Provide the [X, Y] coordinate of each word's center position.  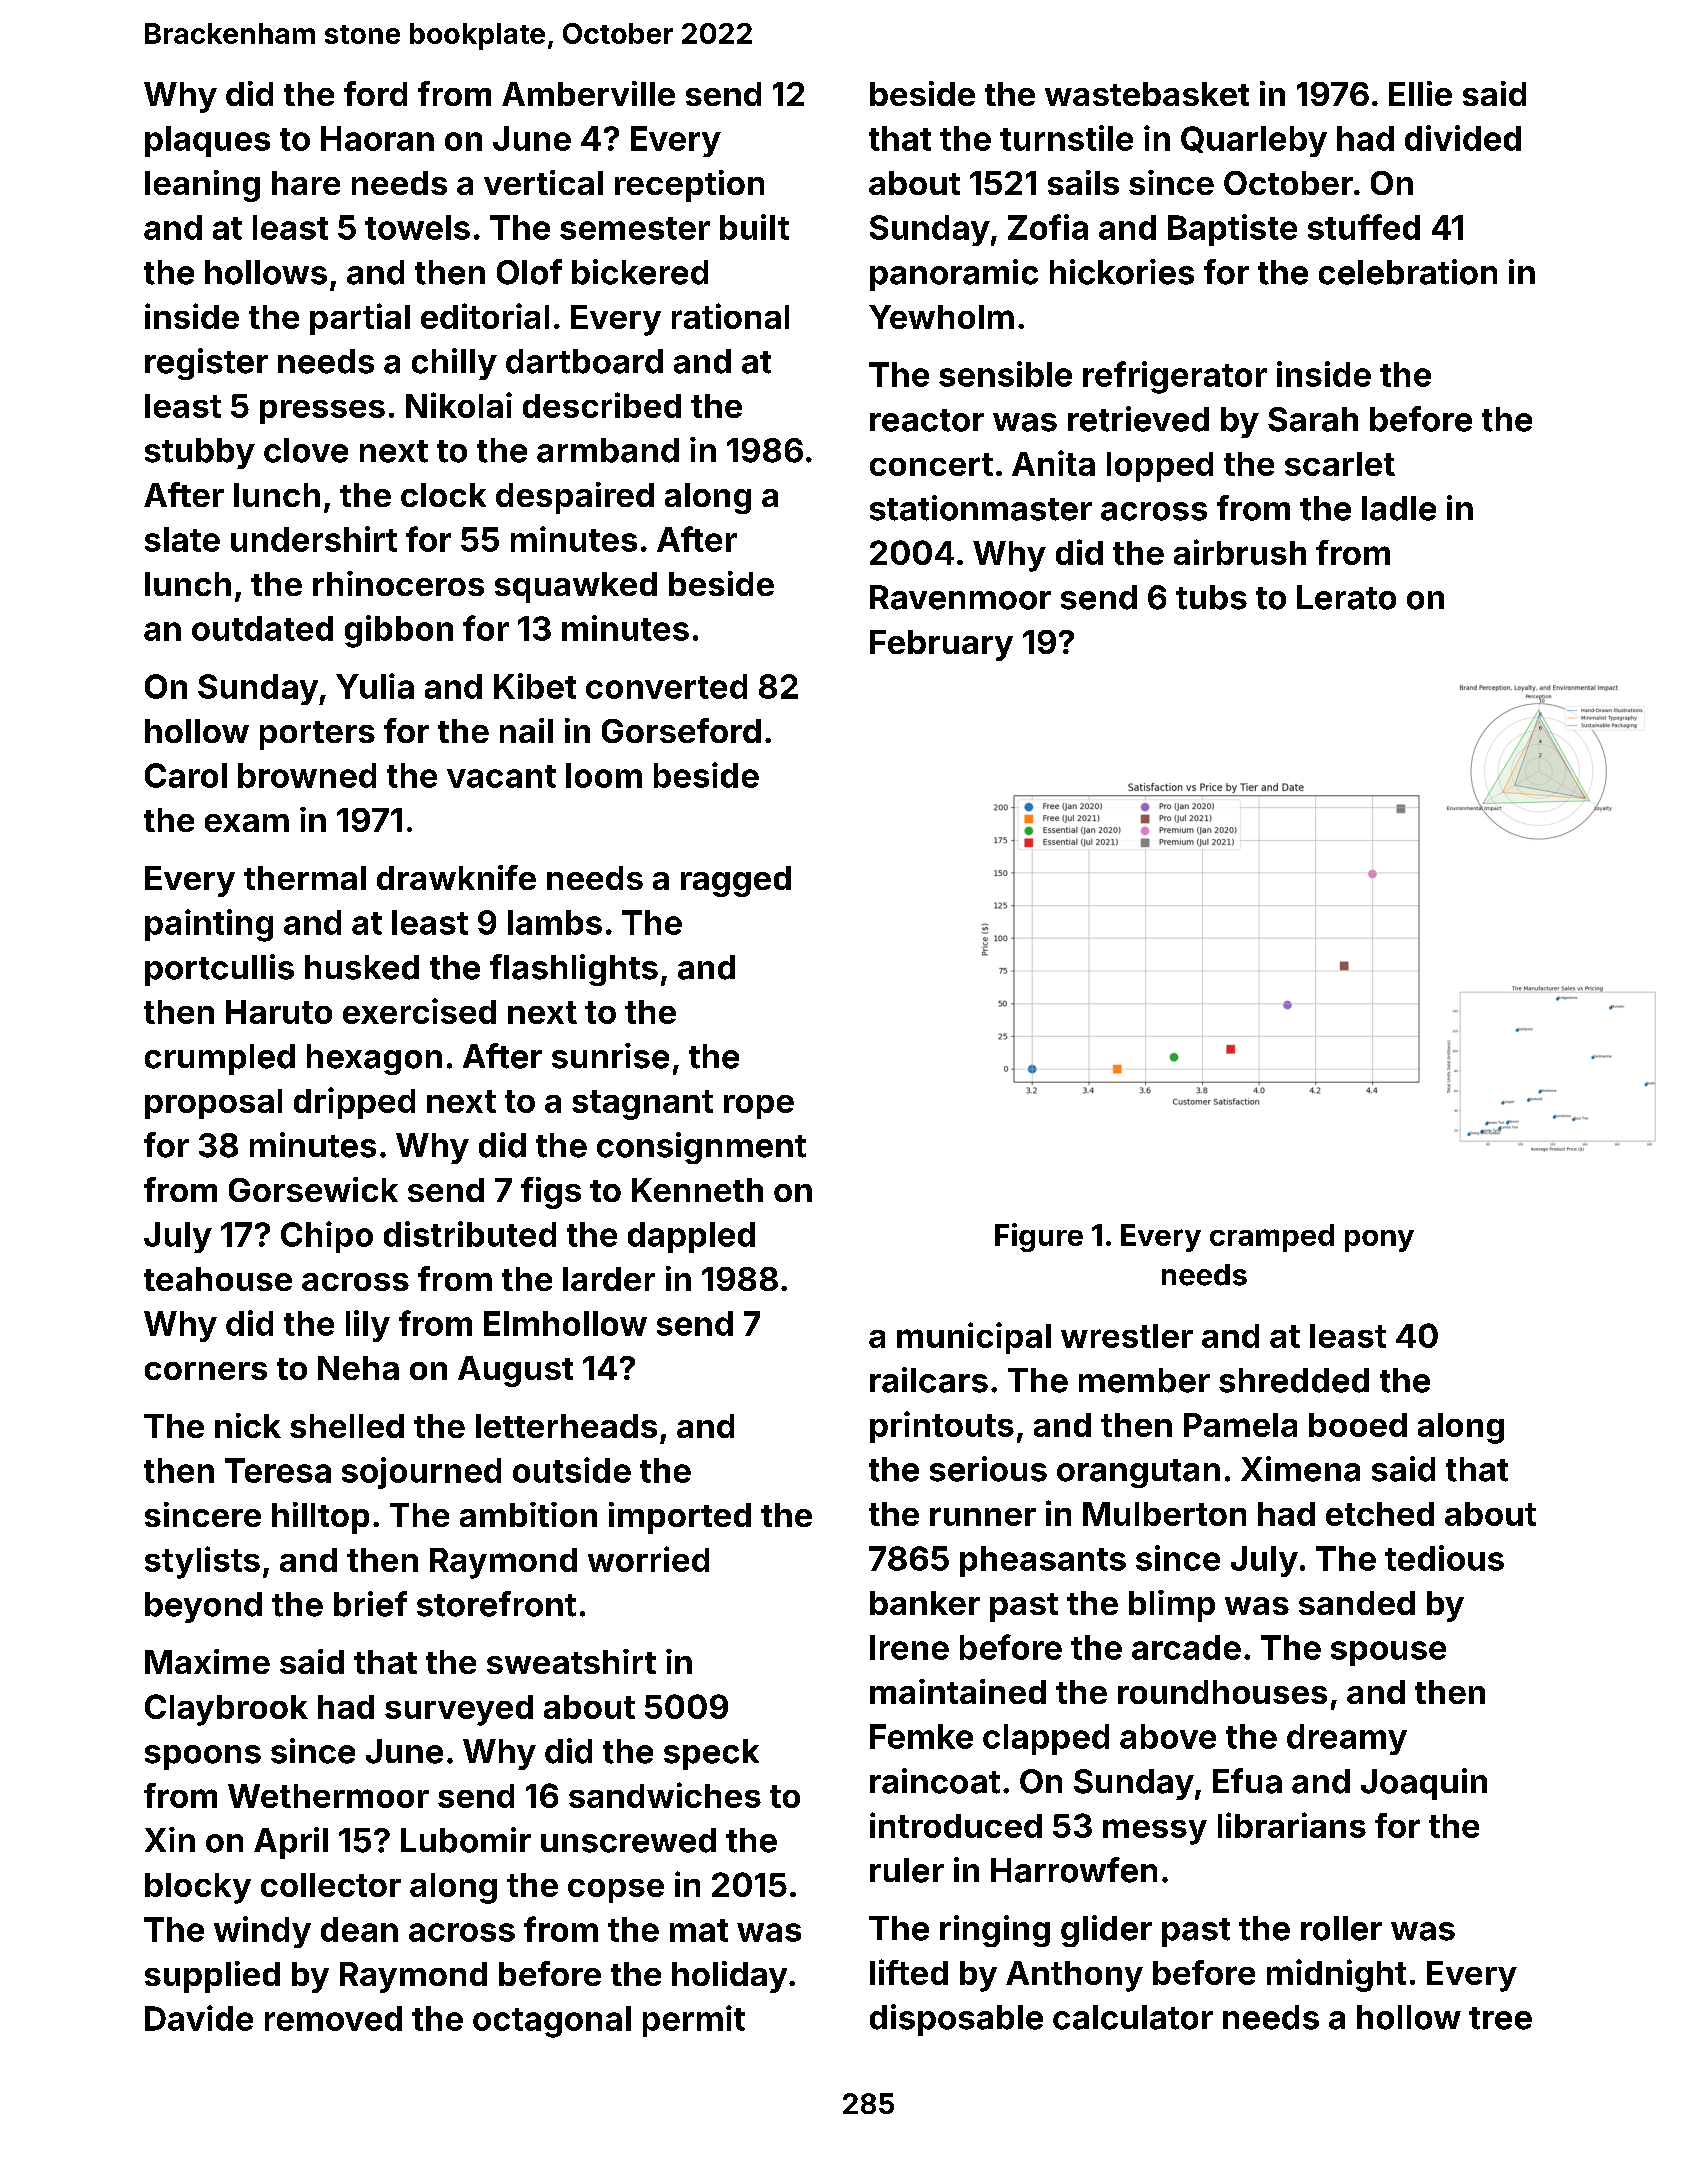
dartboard [584, 361]
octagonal [552, 2022]
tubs [1211, 597]
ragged [736, 881]
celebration [1408, 272]
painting [209, 925]
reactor [927, 420]
